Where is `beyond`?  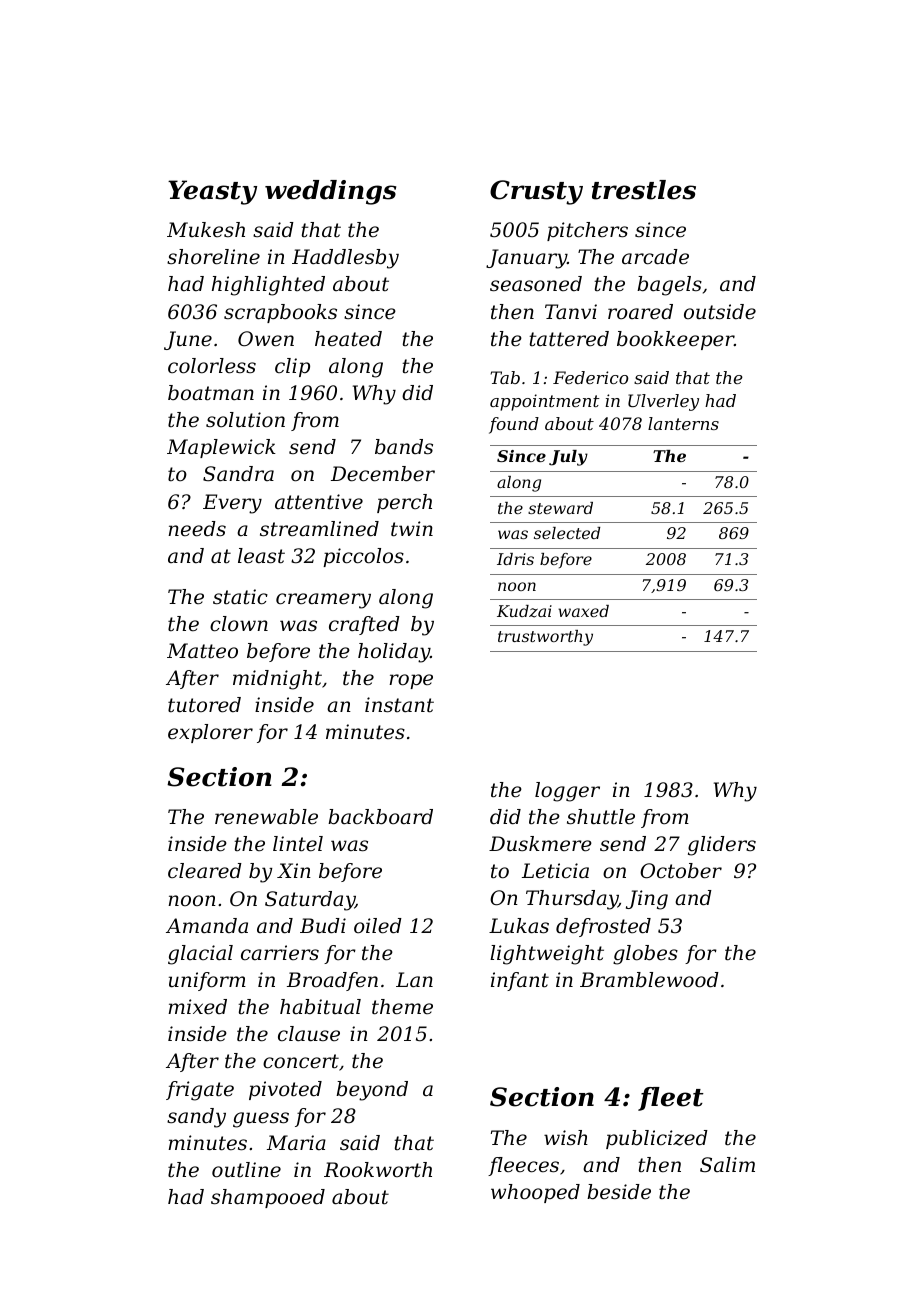
beyond is located at coordinates (372, 1091).
